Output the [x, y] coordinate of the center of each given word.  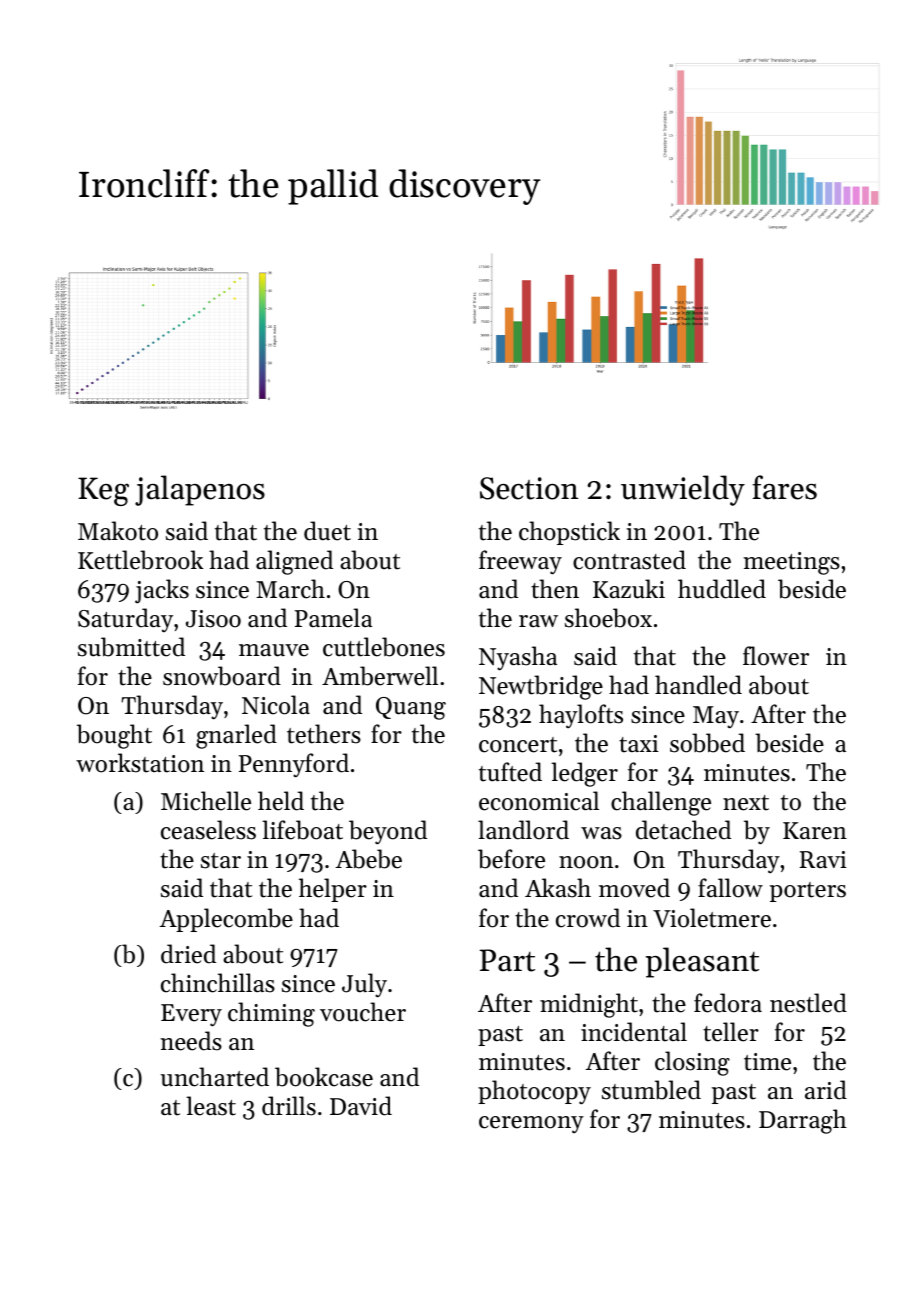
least [211, 1106]
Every [191, 1015]
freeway [520, 562]
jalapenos [200, 490]
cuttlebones [384, 647]
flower [776, 656]
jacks [162, 591]
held [281, 801]
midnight [589, 1005]
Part [507, 960]
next [746, 803]
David [361, 1106]
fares [785, 487]
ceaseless [208, 830]
